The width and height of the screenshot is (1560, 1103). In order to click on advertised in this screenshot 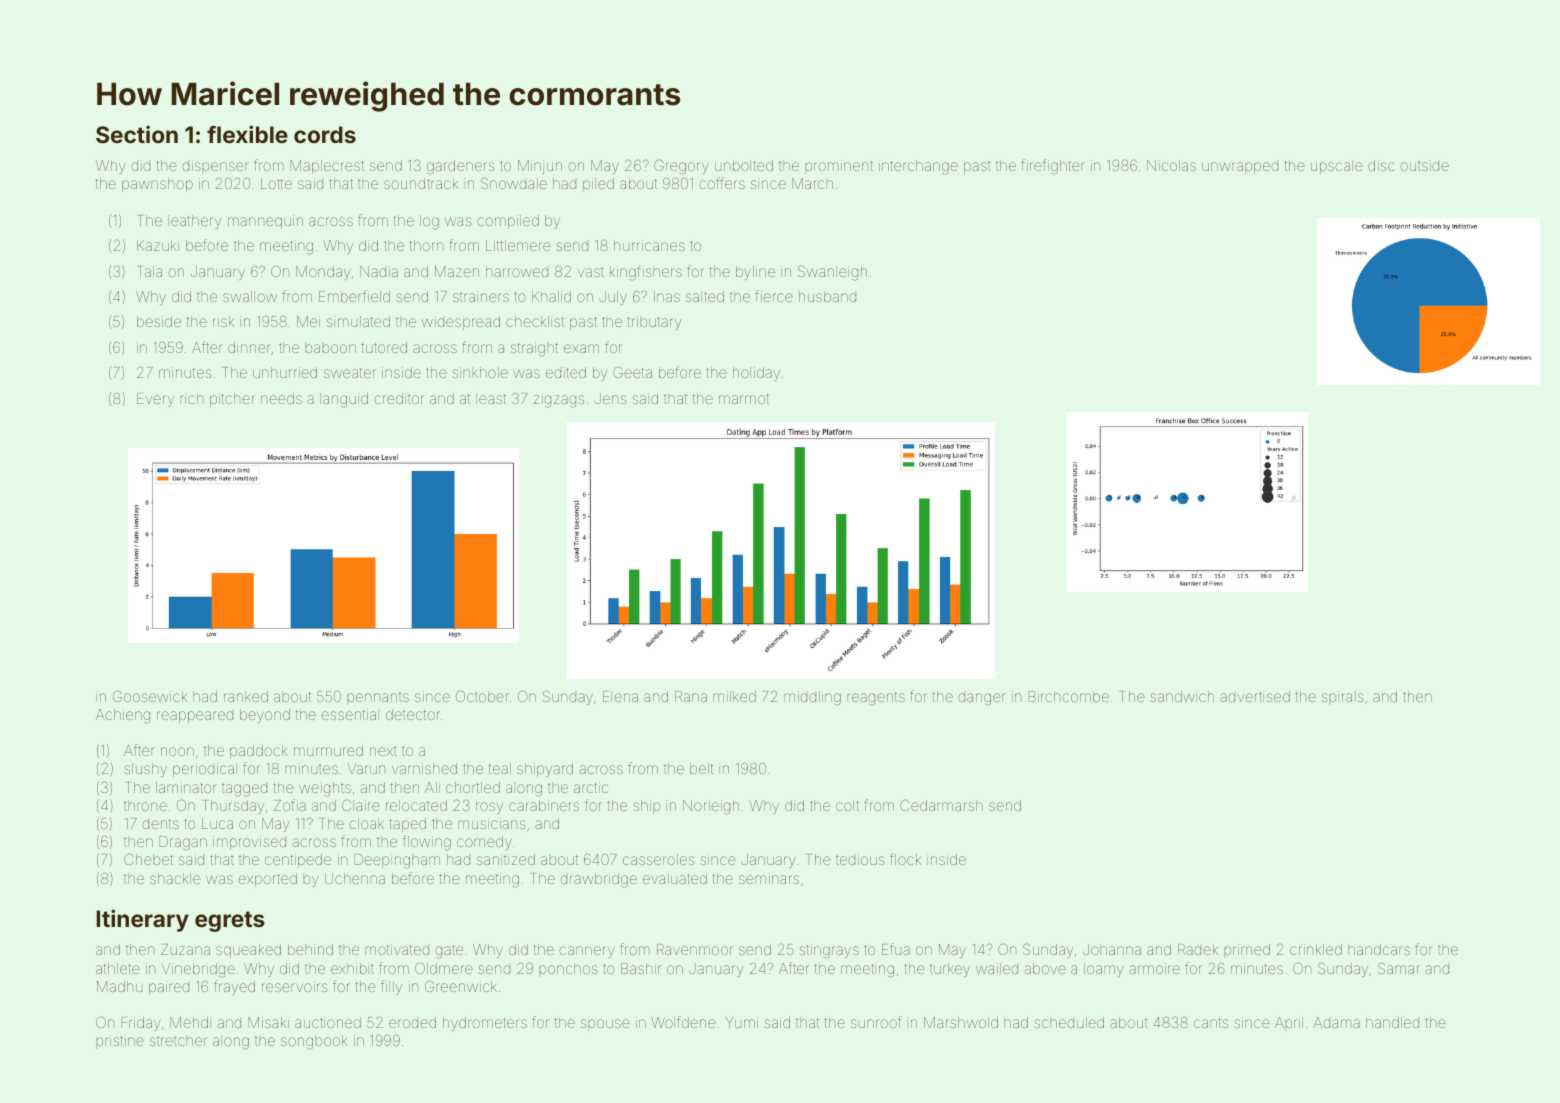, I will do `click(1255, 696)`.
